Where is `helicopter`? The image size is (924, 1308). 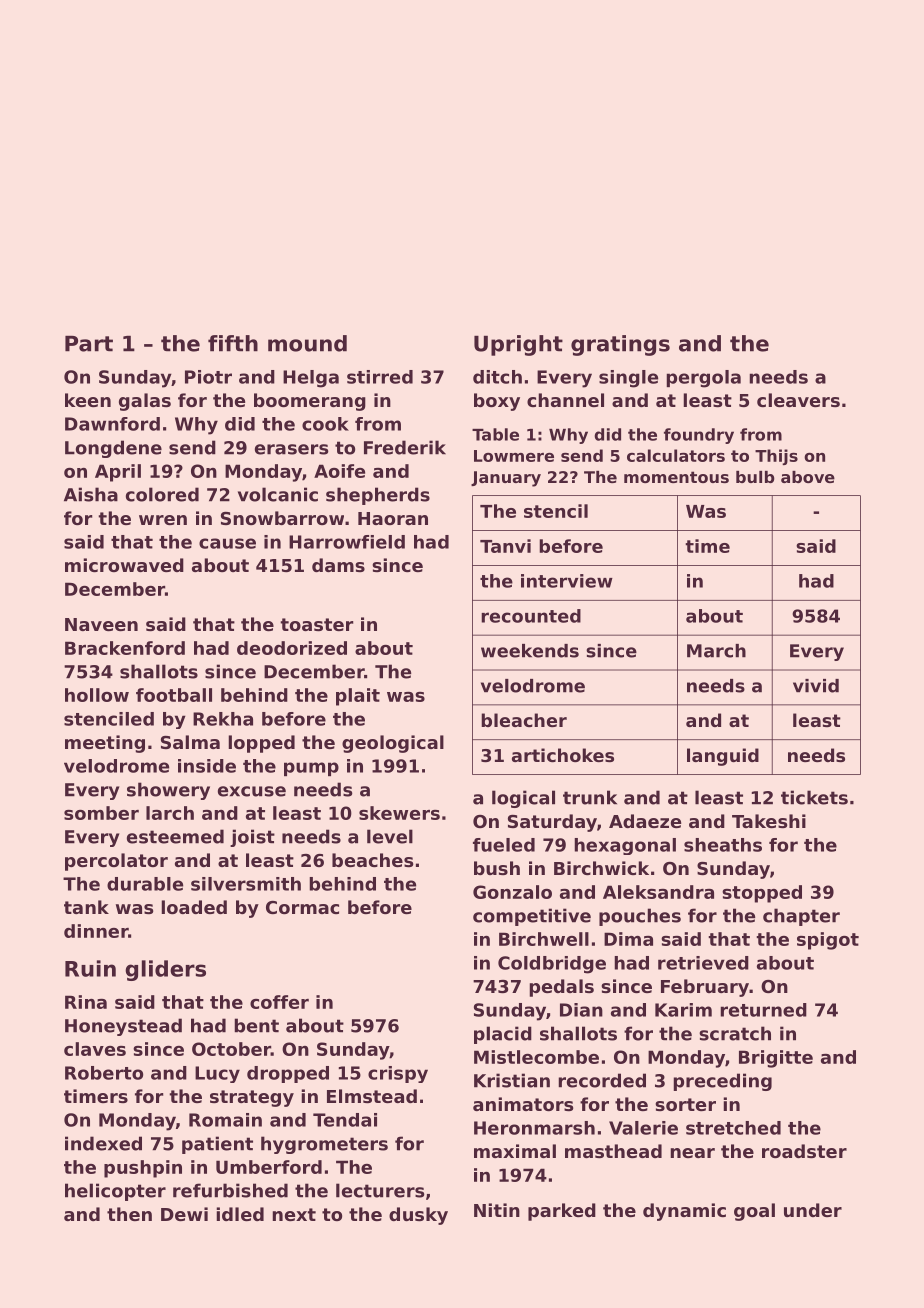
helicopter is located at coordinates (115, 1192).
